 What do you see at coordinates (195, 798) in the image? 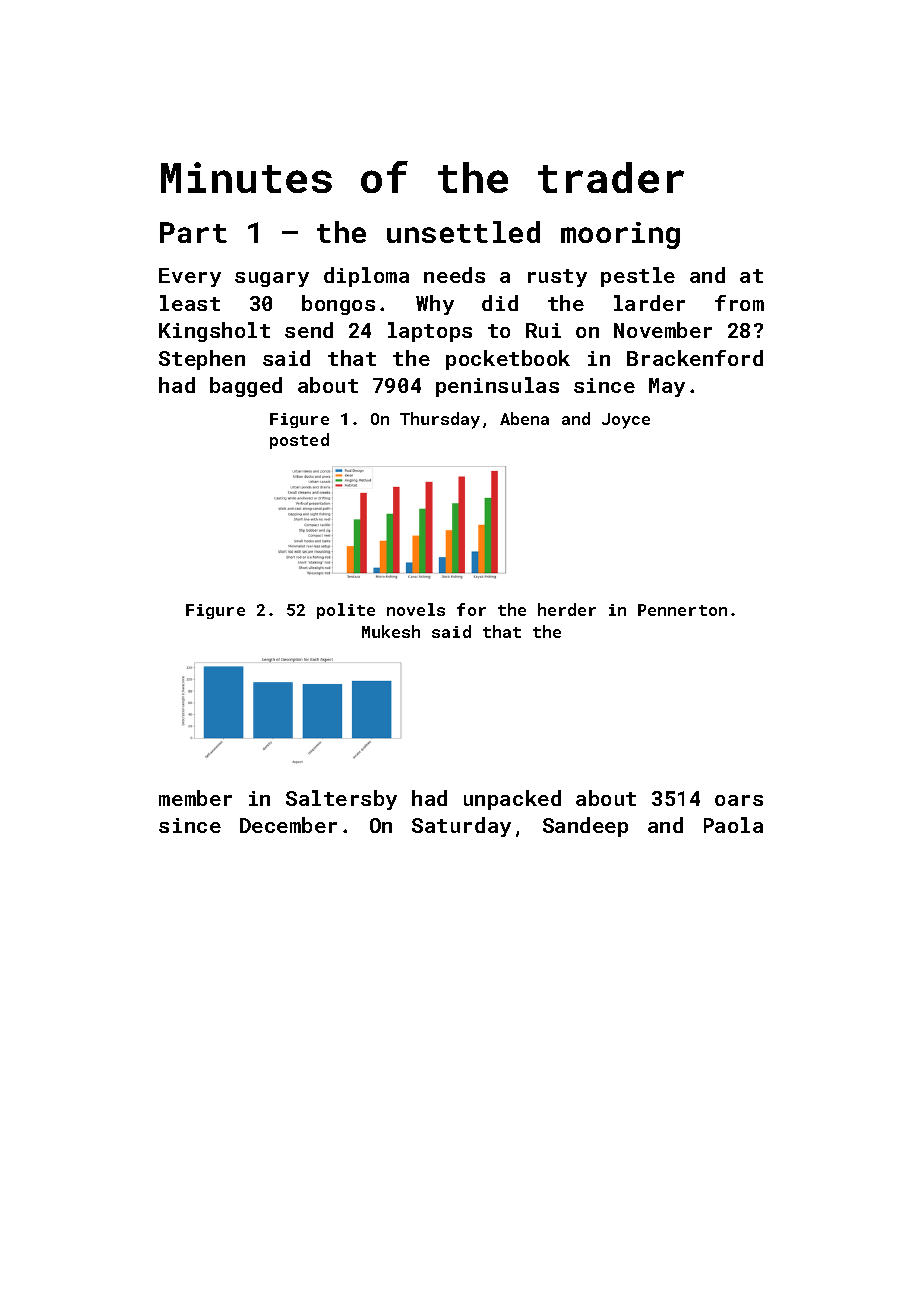
I see `member` at bounding box center [195, 798].
